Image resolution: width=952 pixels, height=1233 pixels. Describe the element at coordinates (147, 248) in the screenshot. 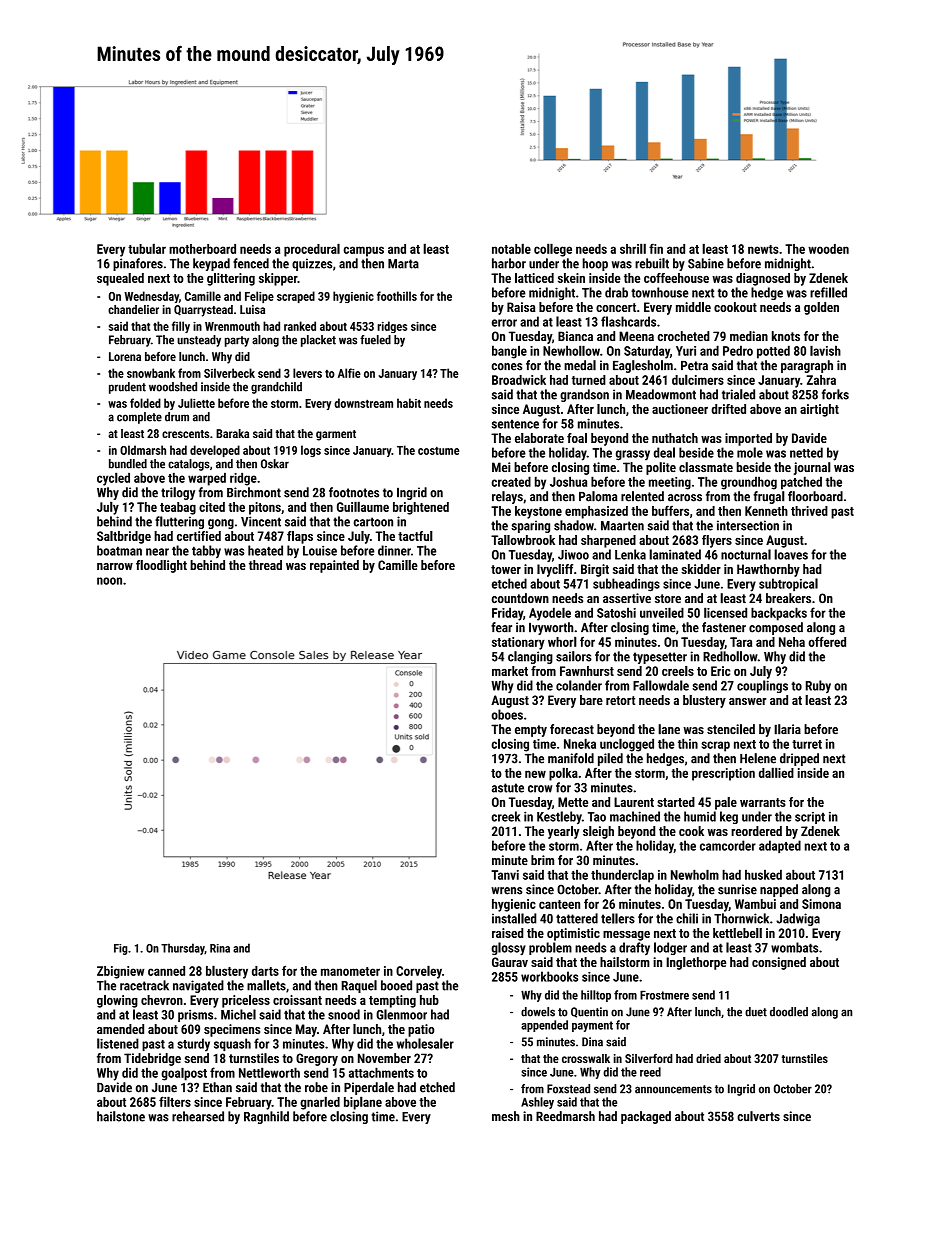

I see `tubular` at that location.
